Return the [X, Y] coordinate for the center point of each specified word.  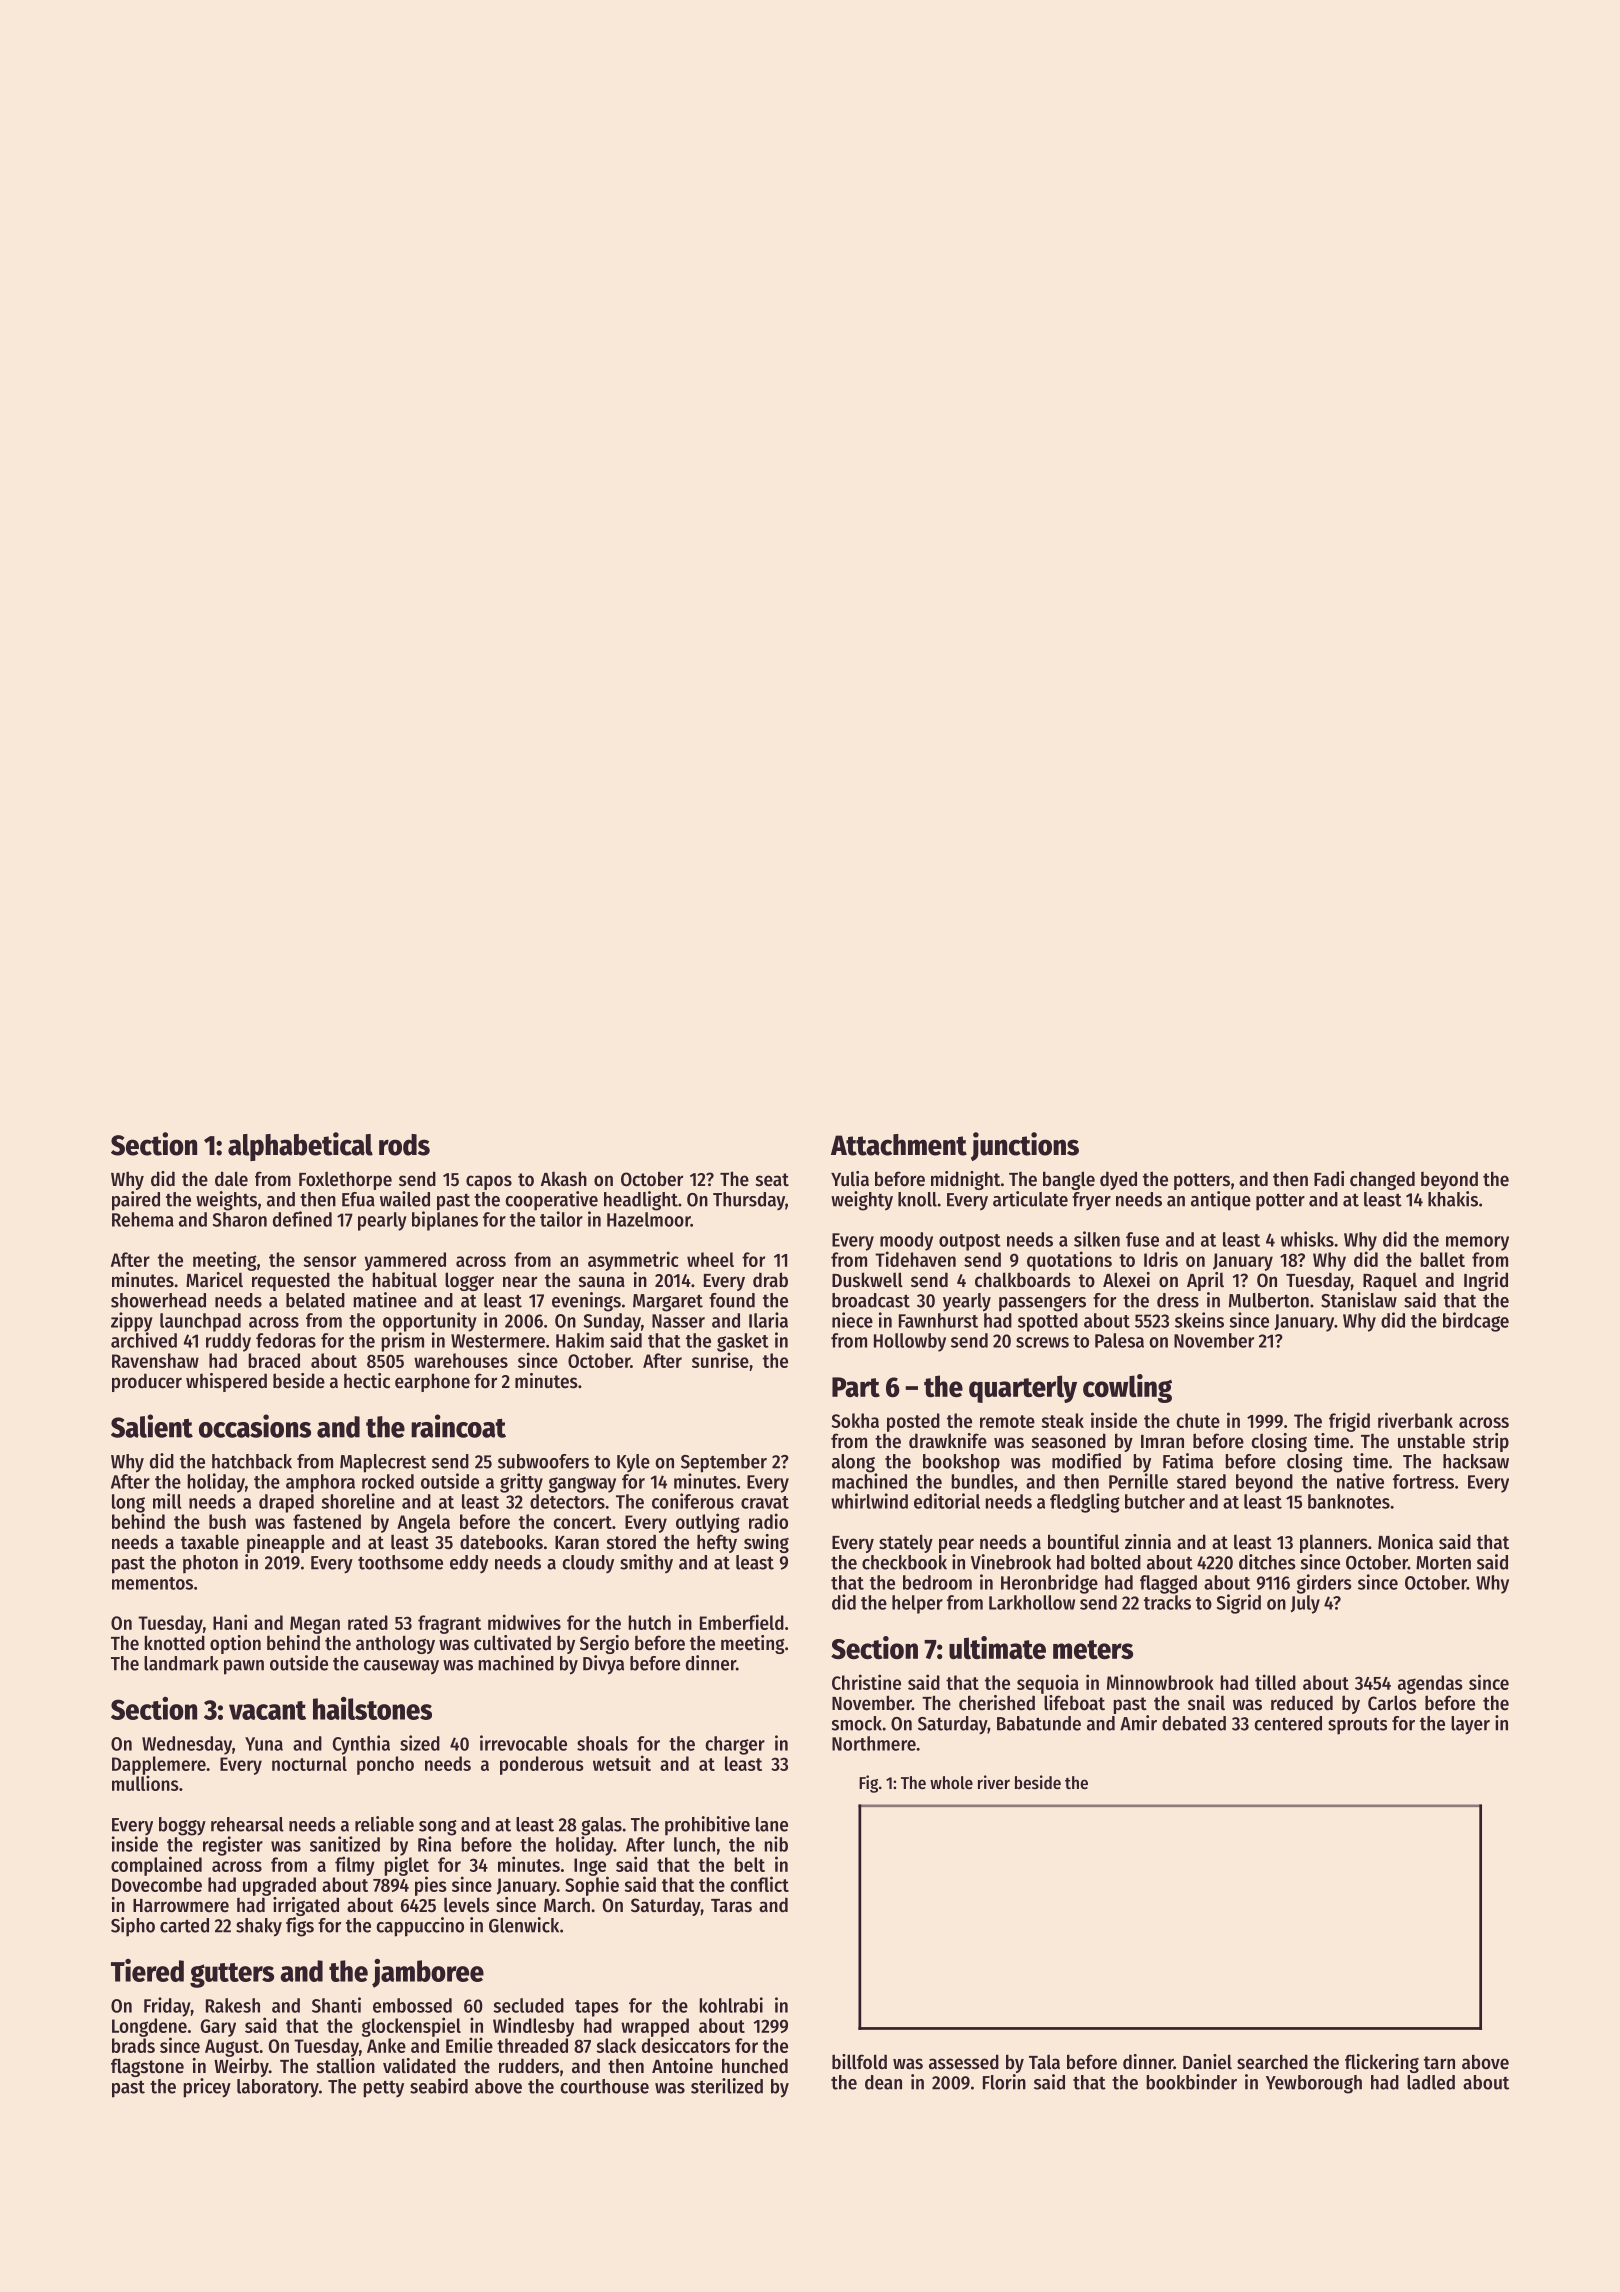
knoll [917, 1199]
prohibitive [707, 1826]
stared [1201, 1481]
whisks [1307, 1239]
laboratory [278, 2088]
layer [1470, 1725]
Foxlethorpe [345, 1180]
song [438, 1828]
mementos [152, 1583]
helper [917, 1604]
